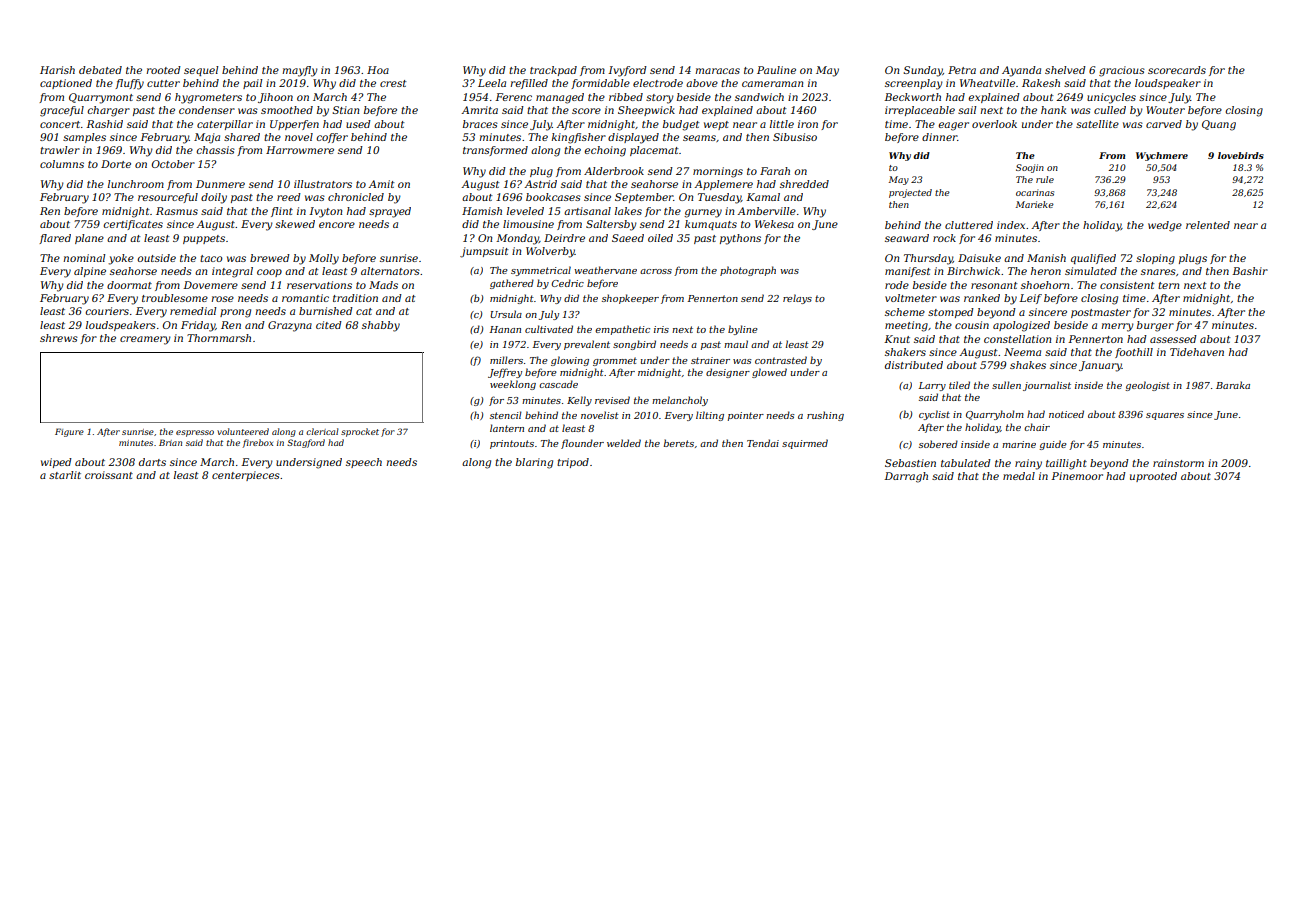 Image resolution: width=1308 pixels, height=924 pixels. Describe the element at coordinates (66, 84) in the page. I see `captioned` at that location.
